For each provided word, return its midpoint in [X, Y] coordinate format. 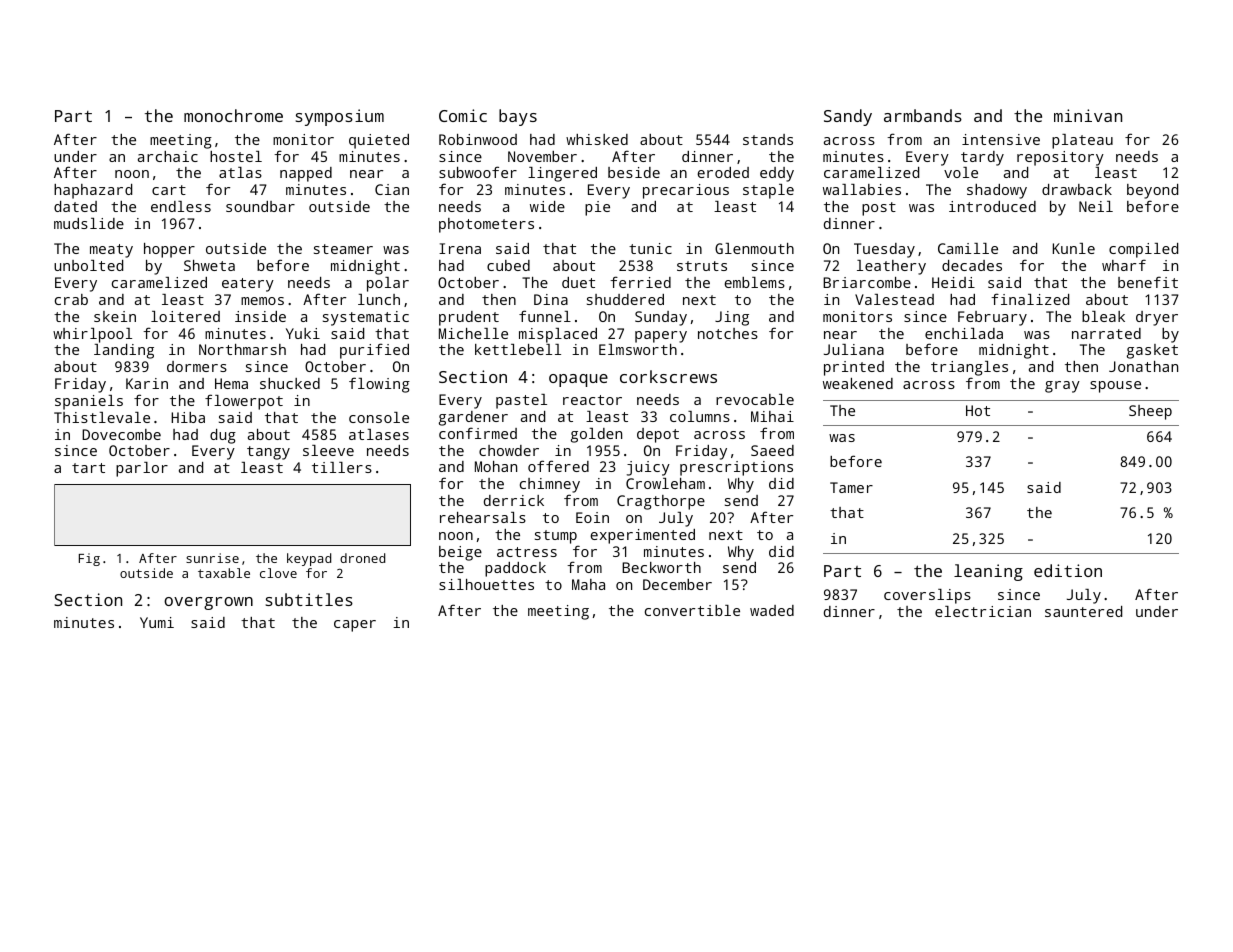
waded [772, 610]
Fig [89, 559]
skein [115, 316]
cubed [508, 265]
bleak [1103, 316]
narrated [1106, 333]
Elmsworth [638, 349]
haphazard [93, 191]
